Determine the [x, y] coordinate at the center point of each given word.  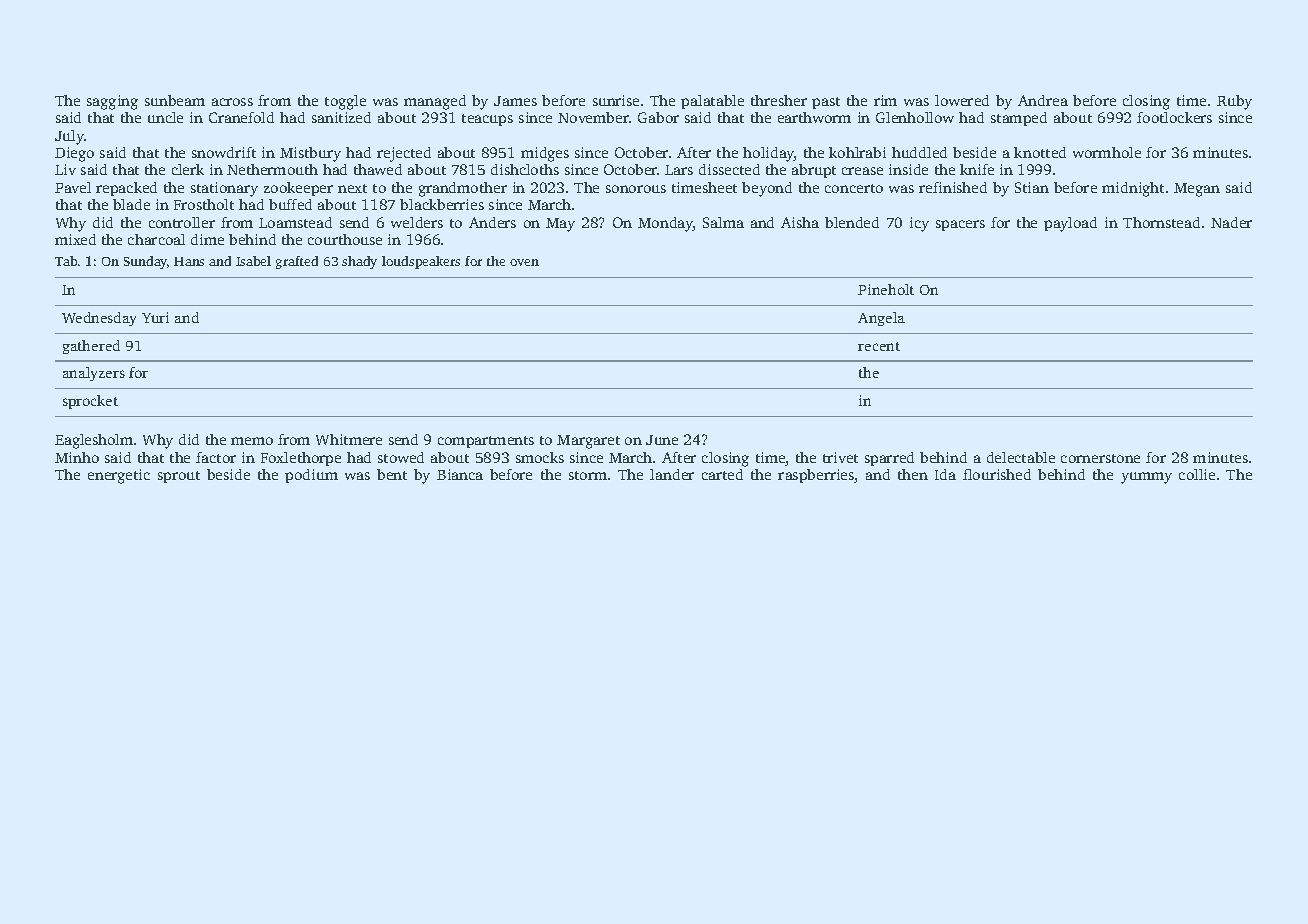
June [662, 440]
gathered [91, 347]
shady [359, 262]
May [560, 225]
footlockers [1174, 117]
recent [879, 346]
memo [252, 441]
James [515, 101]
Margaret [588, 442]
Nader [1231, 222]
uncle [165, 117]
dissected [729, 169]
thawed [378, 169]
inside [908, 169]
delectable [1021, 457]
